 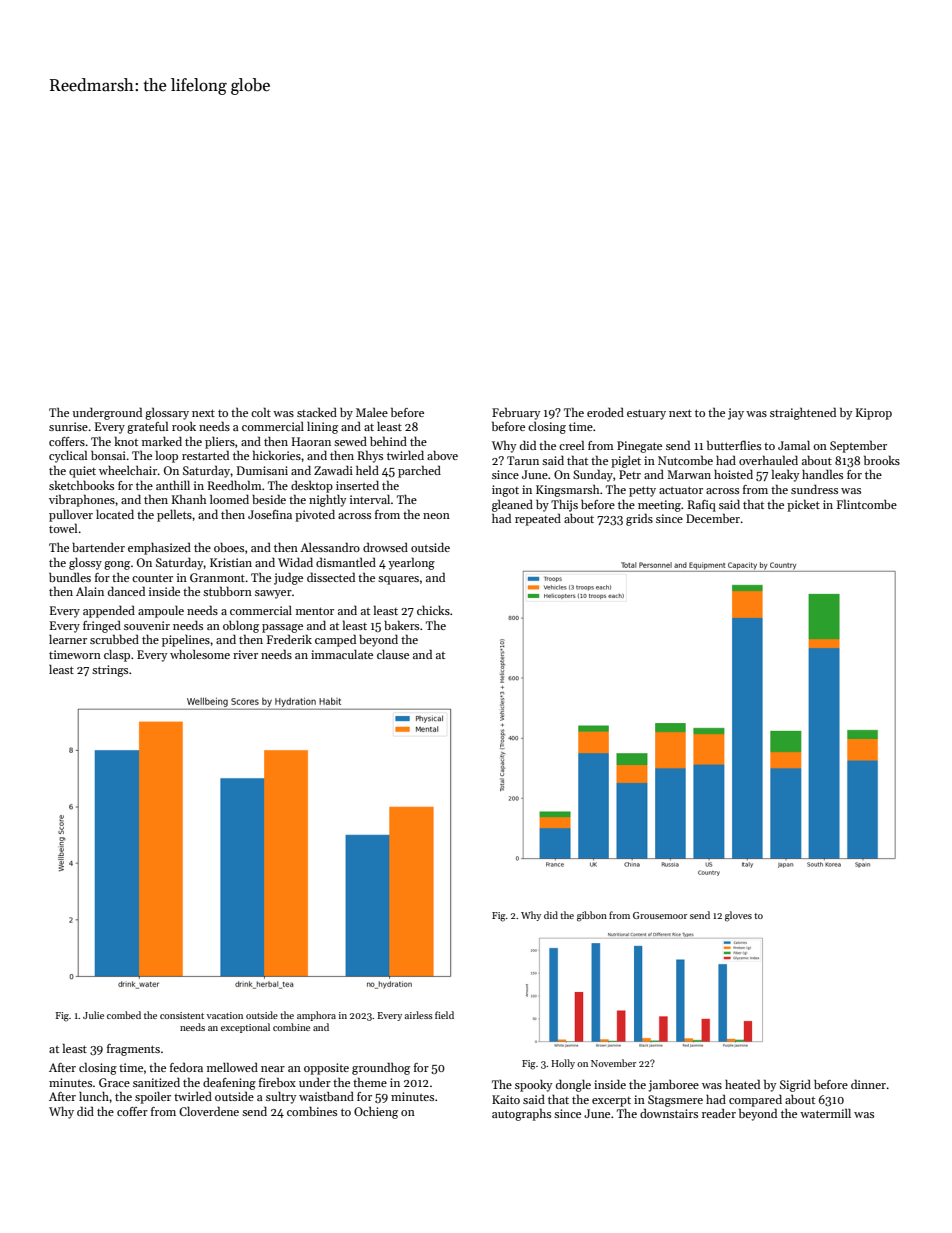 I want to click on pellets, so click(x=174, y=515).
